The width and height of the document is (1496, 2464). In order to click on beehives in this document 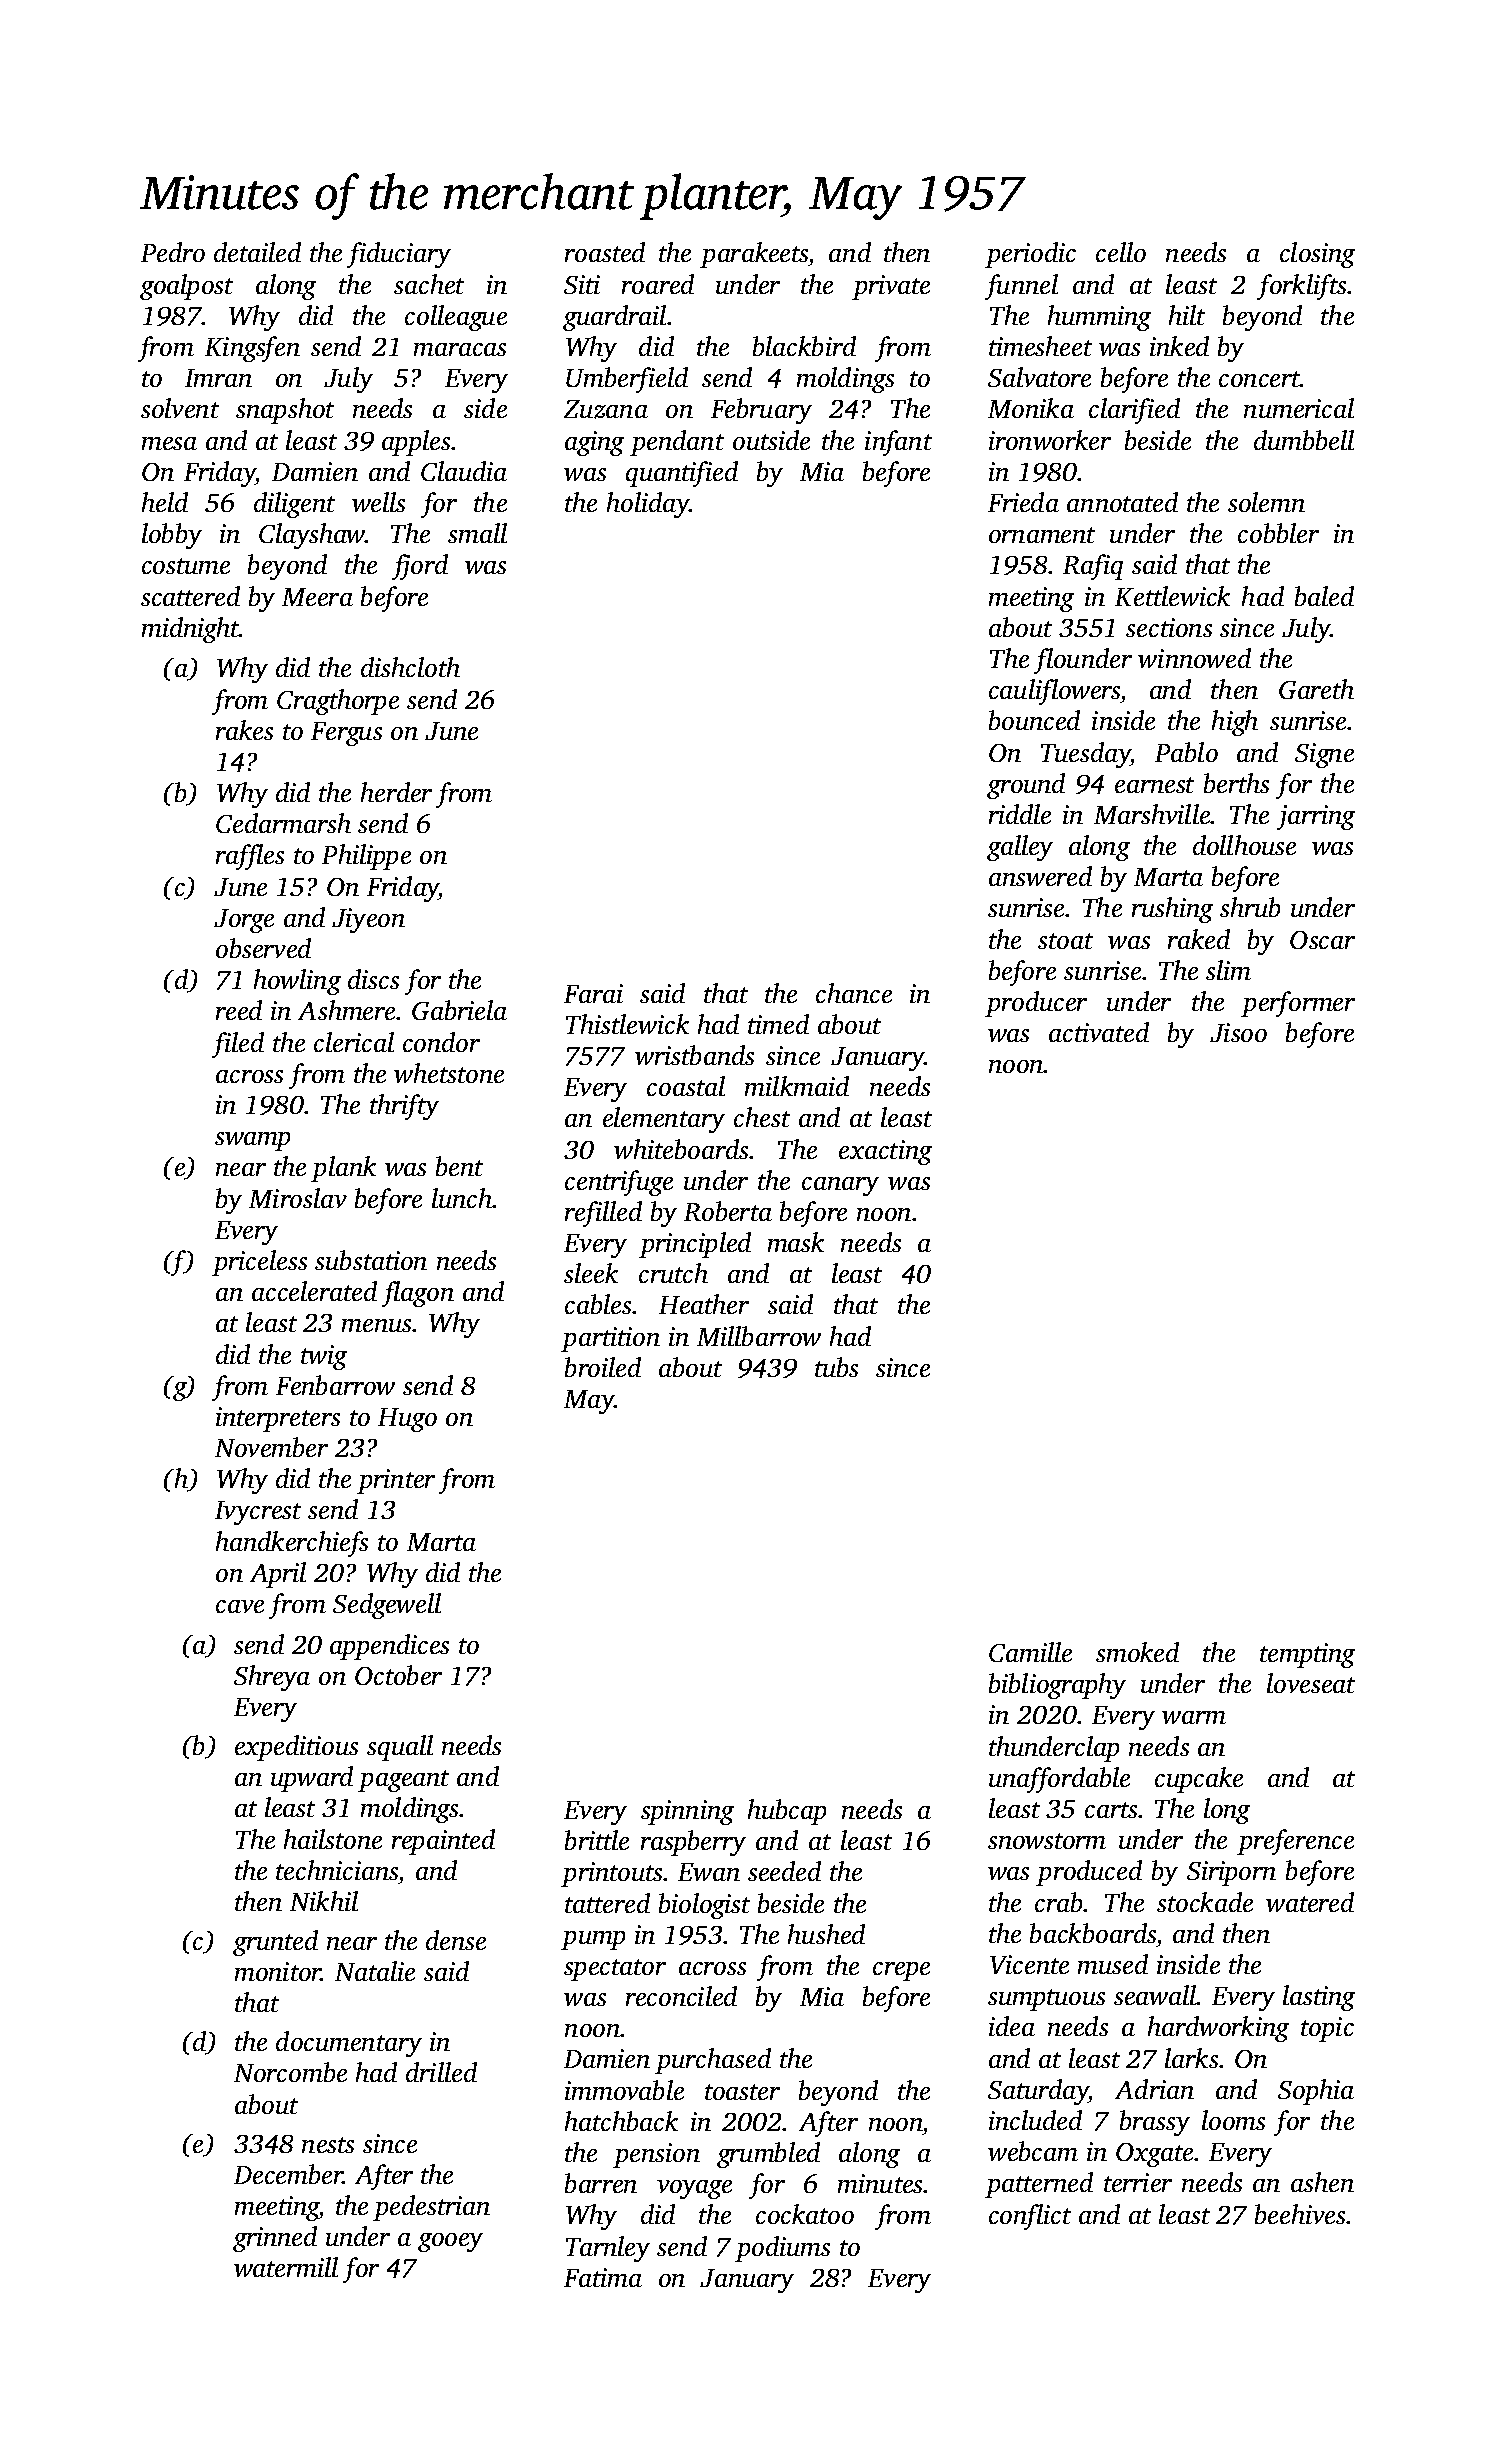, I will do `click(1300, 2214)`.
